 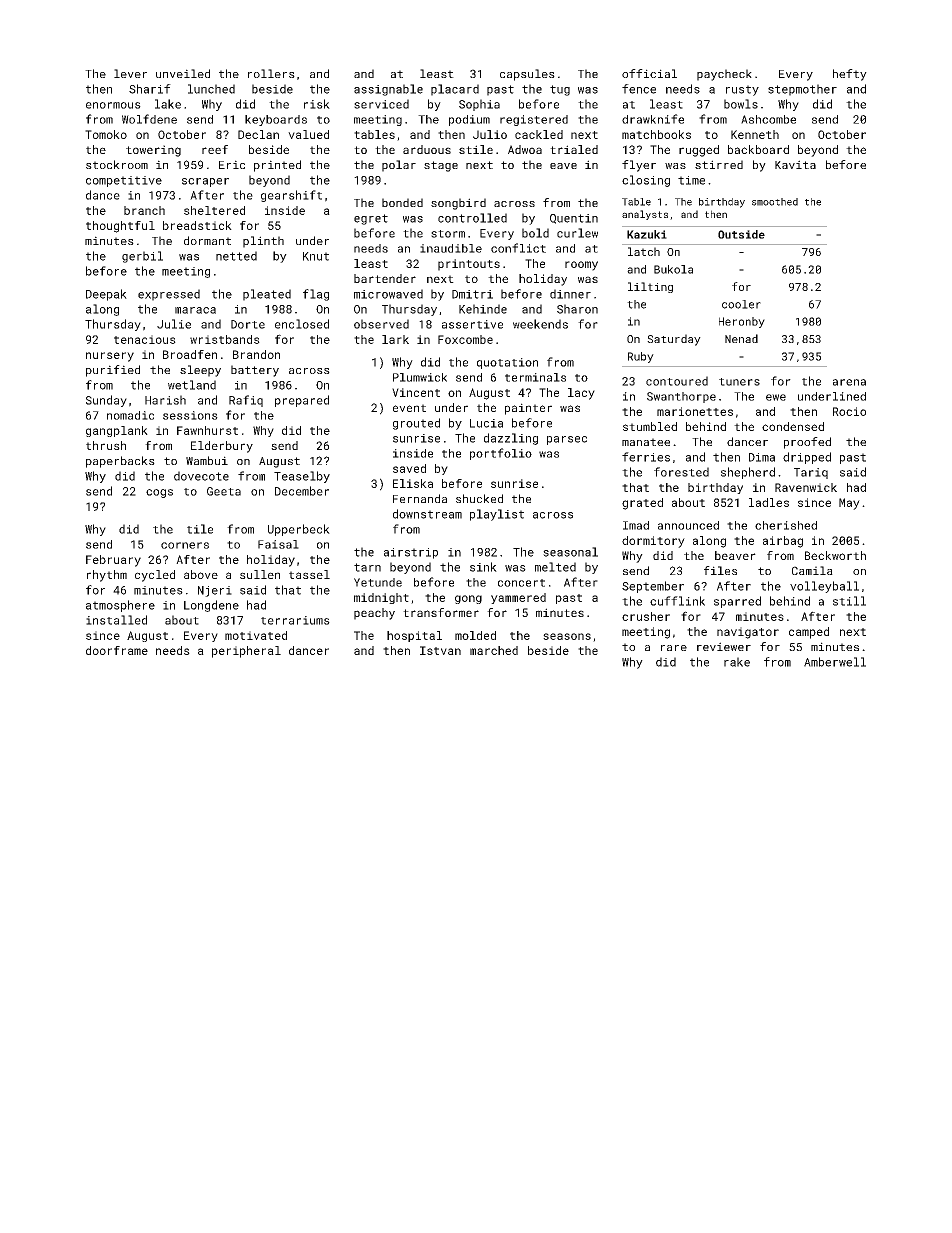 I want to click on doorframe, so click(x=117, y=650).
